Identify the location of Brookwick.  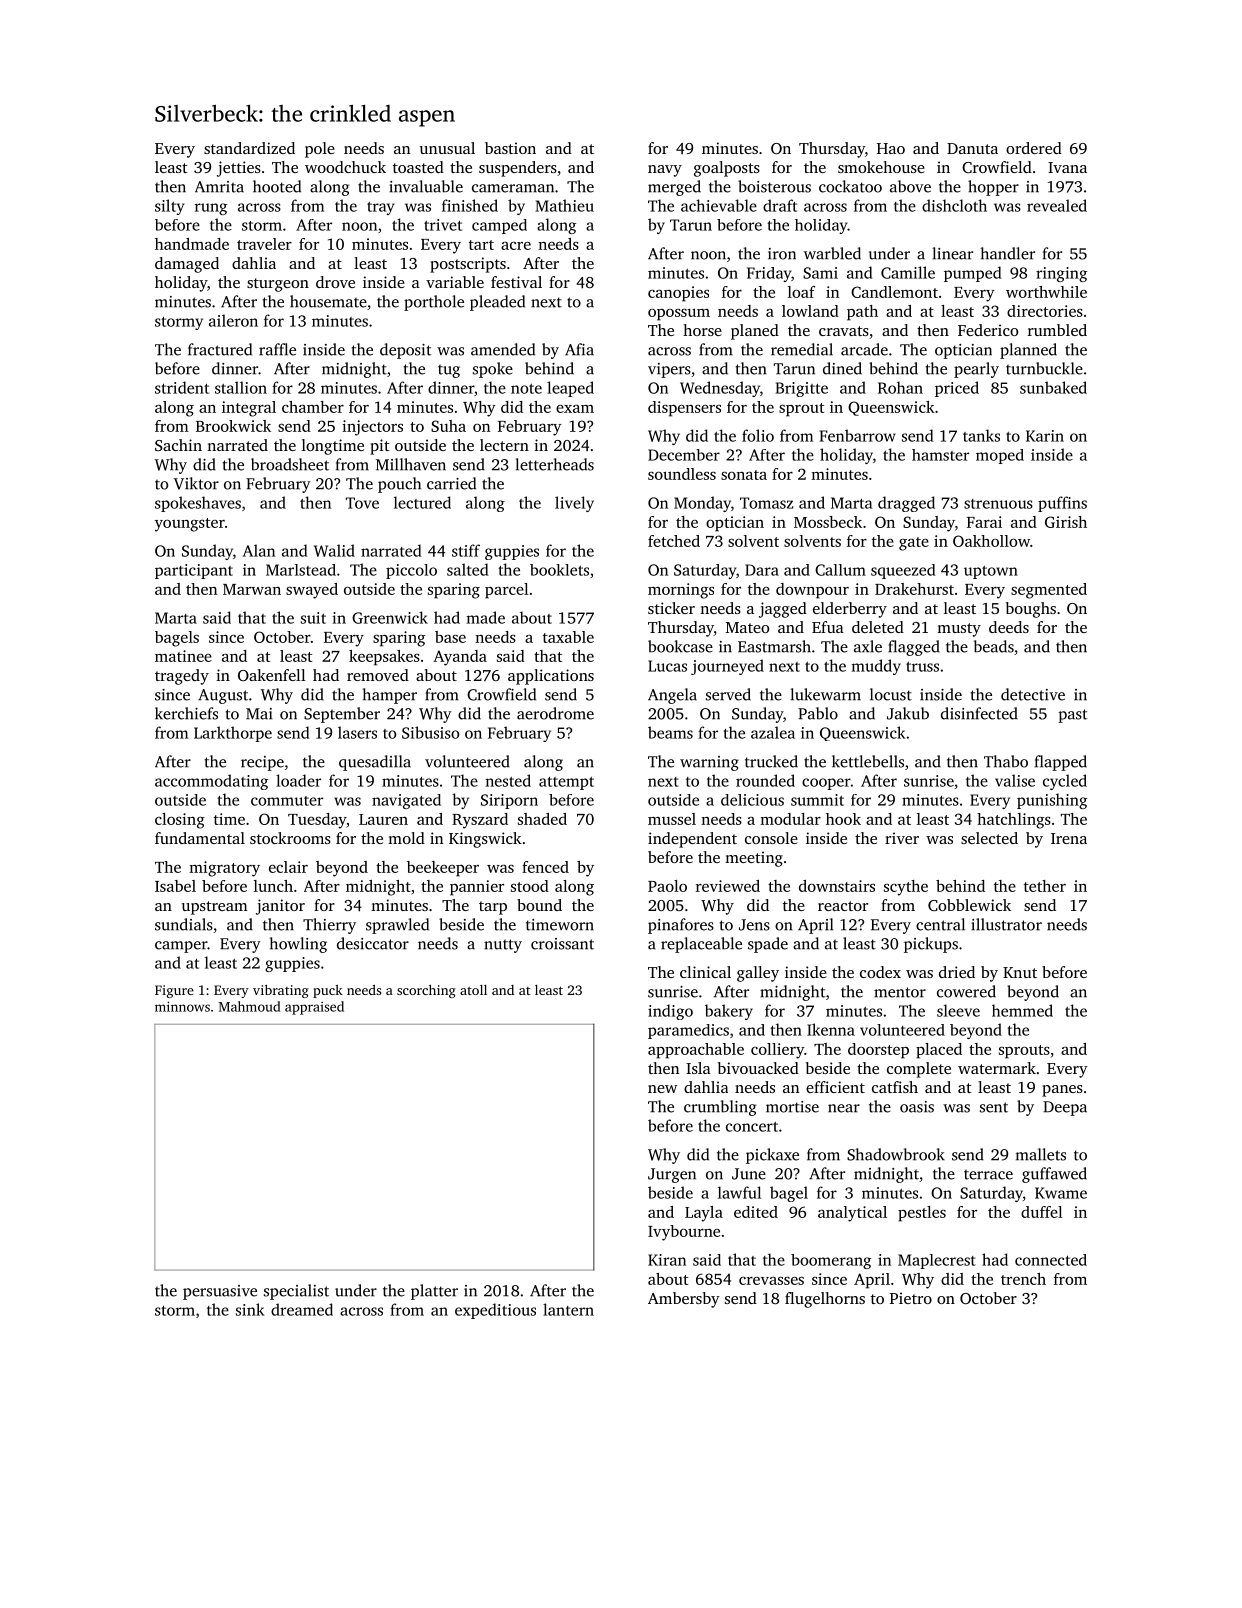
(233, 426).
